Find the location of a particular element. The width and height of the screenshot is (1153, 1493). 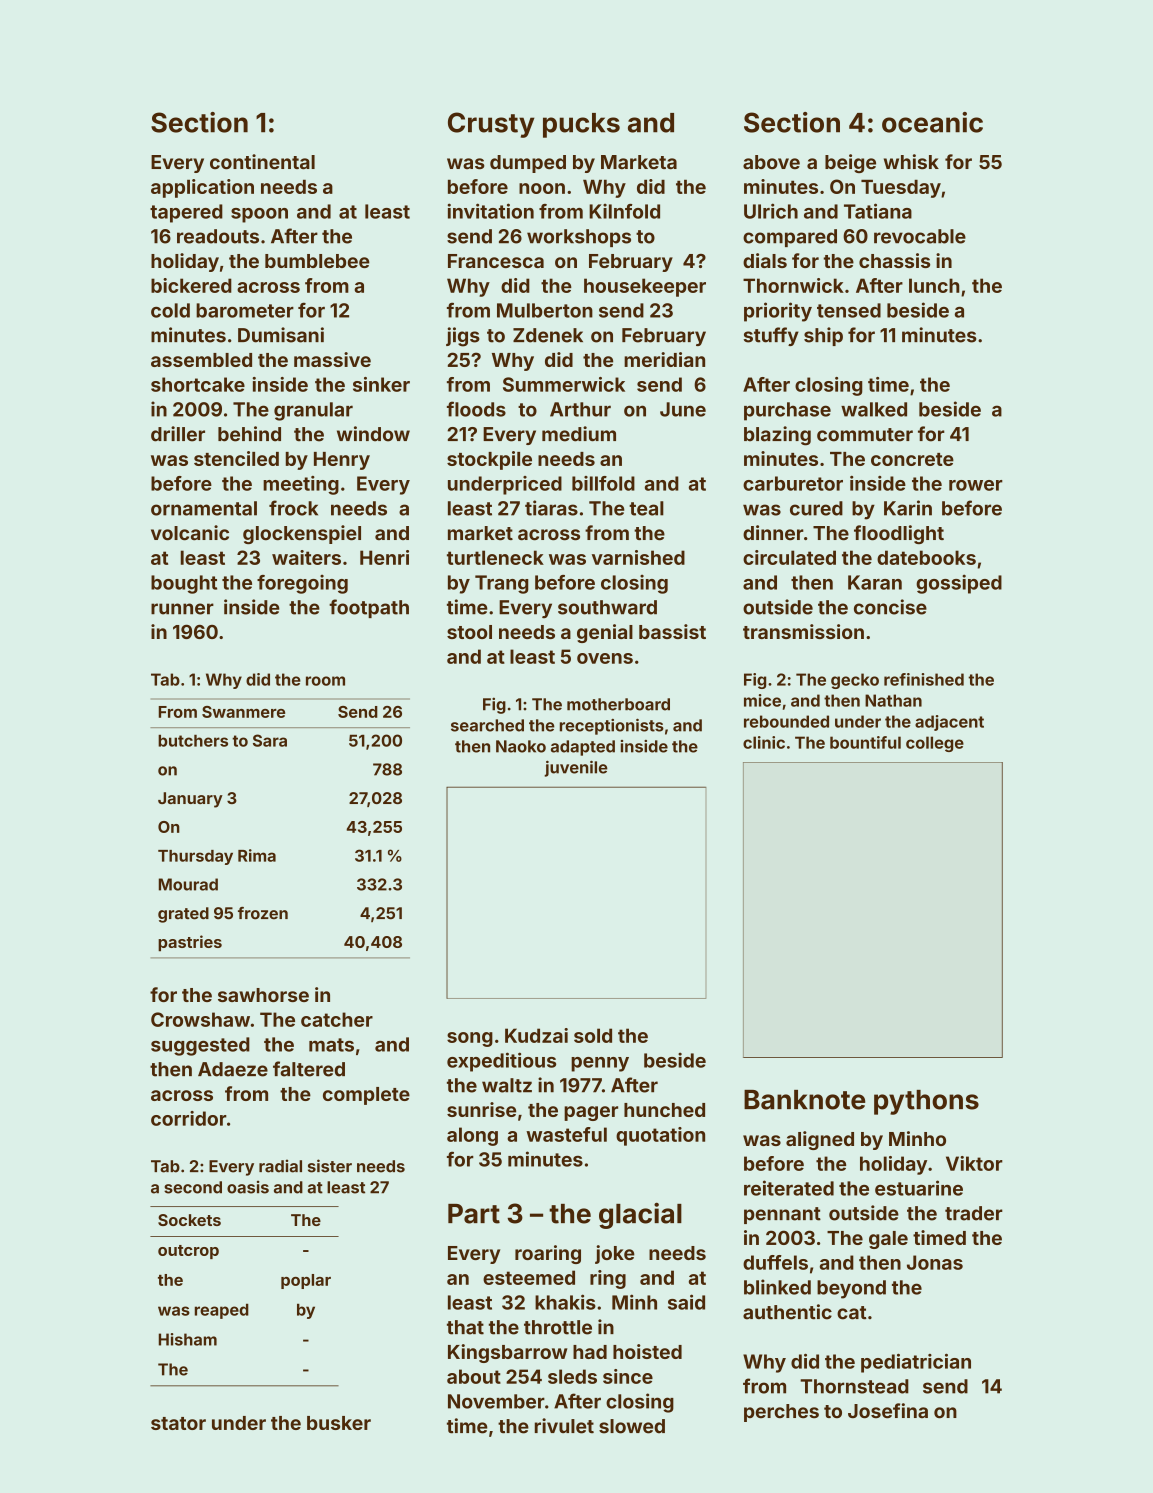

oceanic is located at coordinates (932, 122).
